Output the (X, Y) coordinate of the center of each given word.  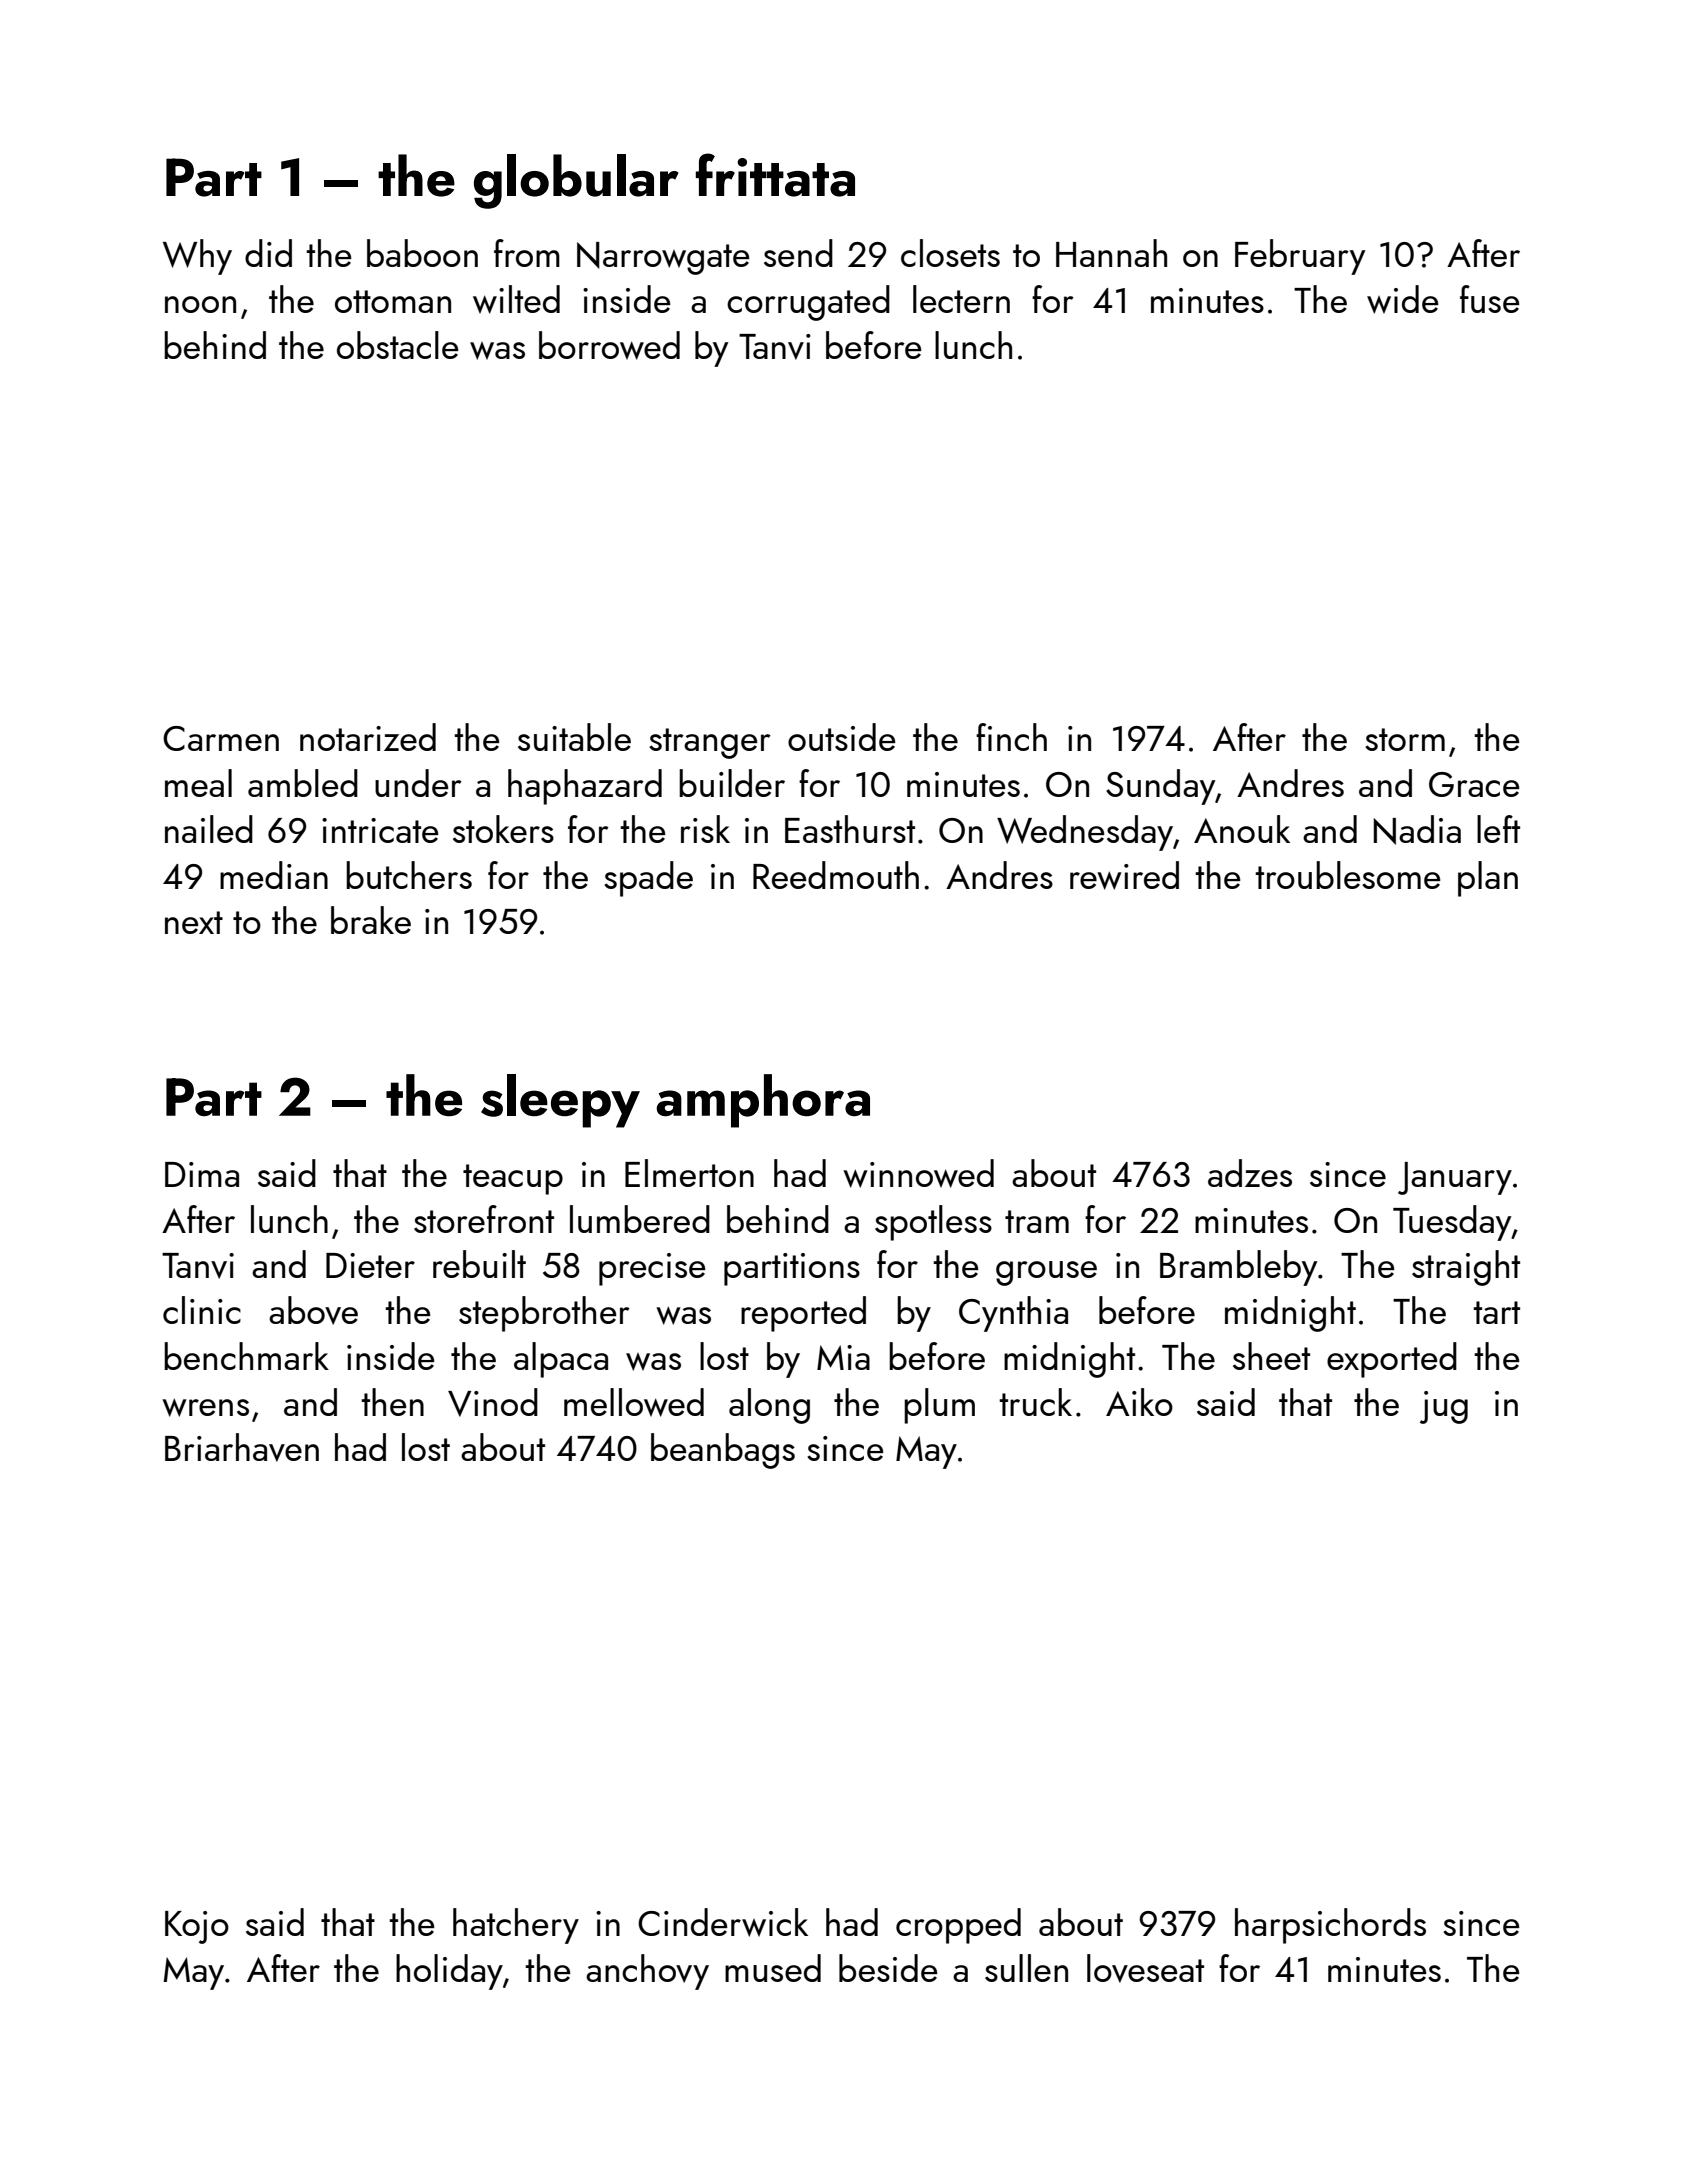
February (1300, 257)
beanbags (723, 1451)
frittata (775, 175)
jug (1444, 1407)
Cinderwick (723, 1922)
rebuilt (479, 1264)
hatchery (516, 1926)
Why (197, 257)
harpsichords (1330, 1926)
